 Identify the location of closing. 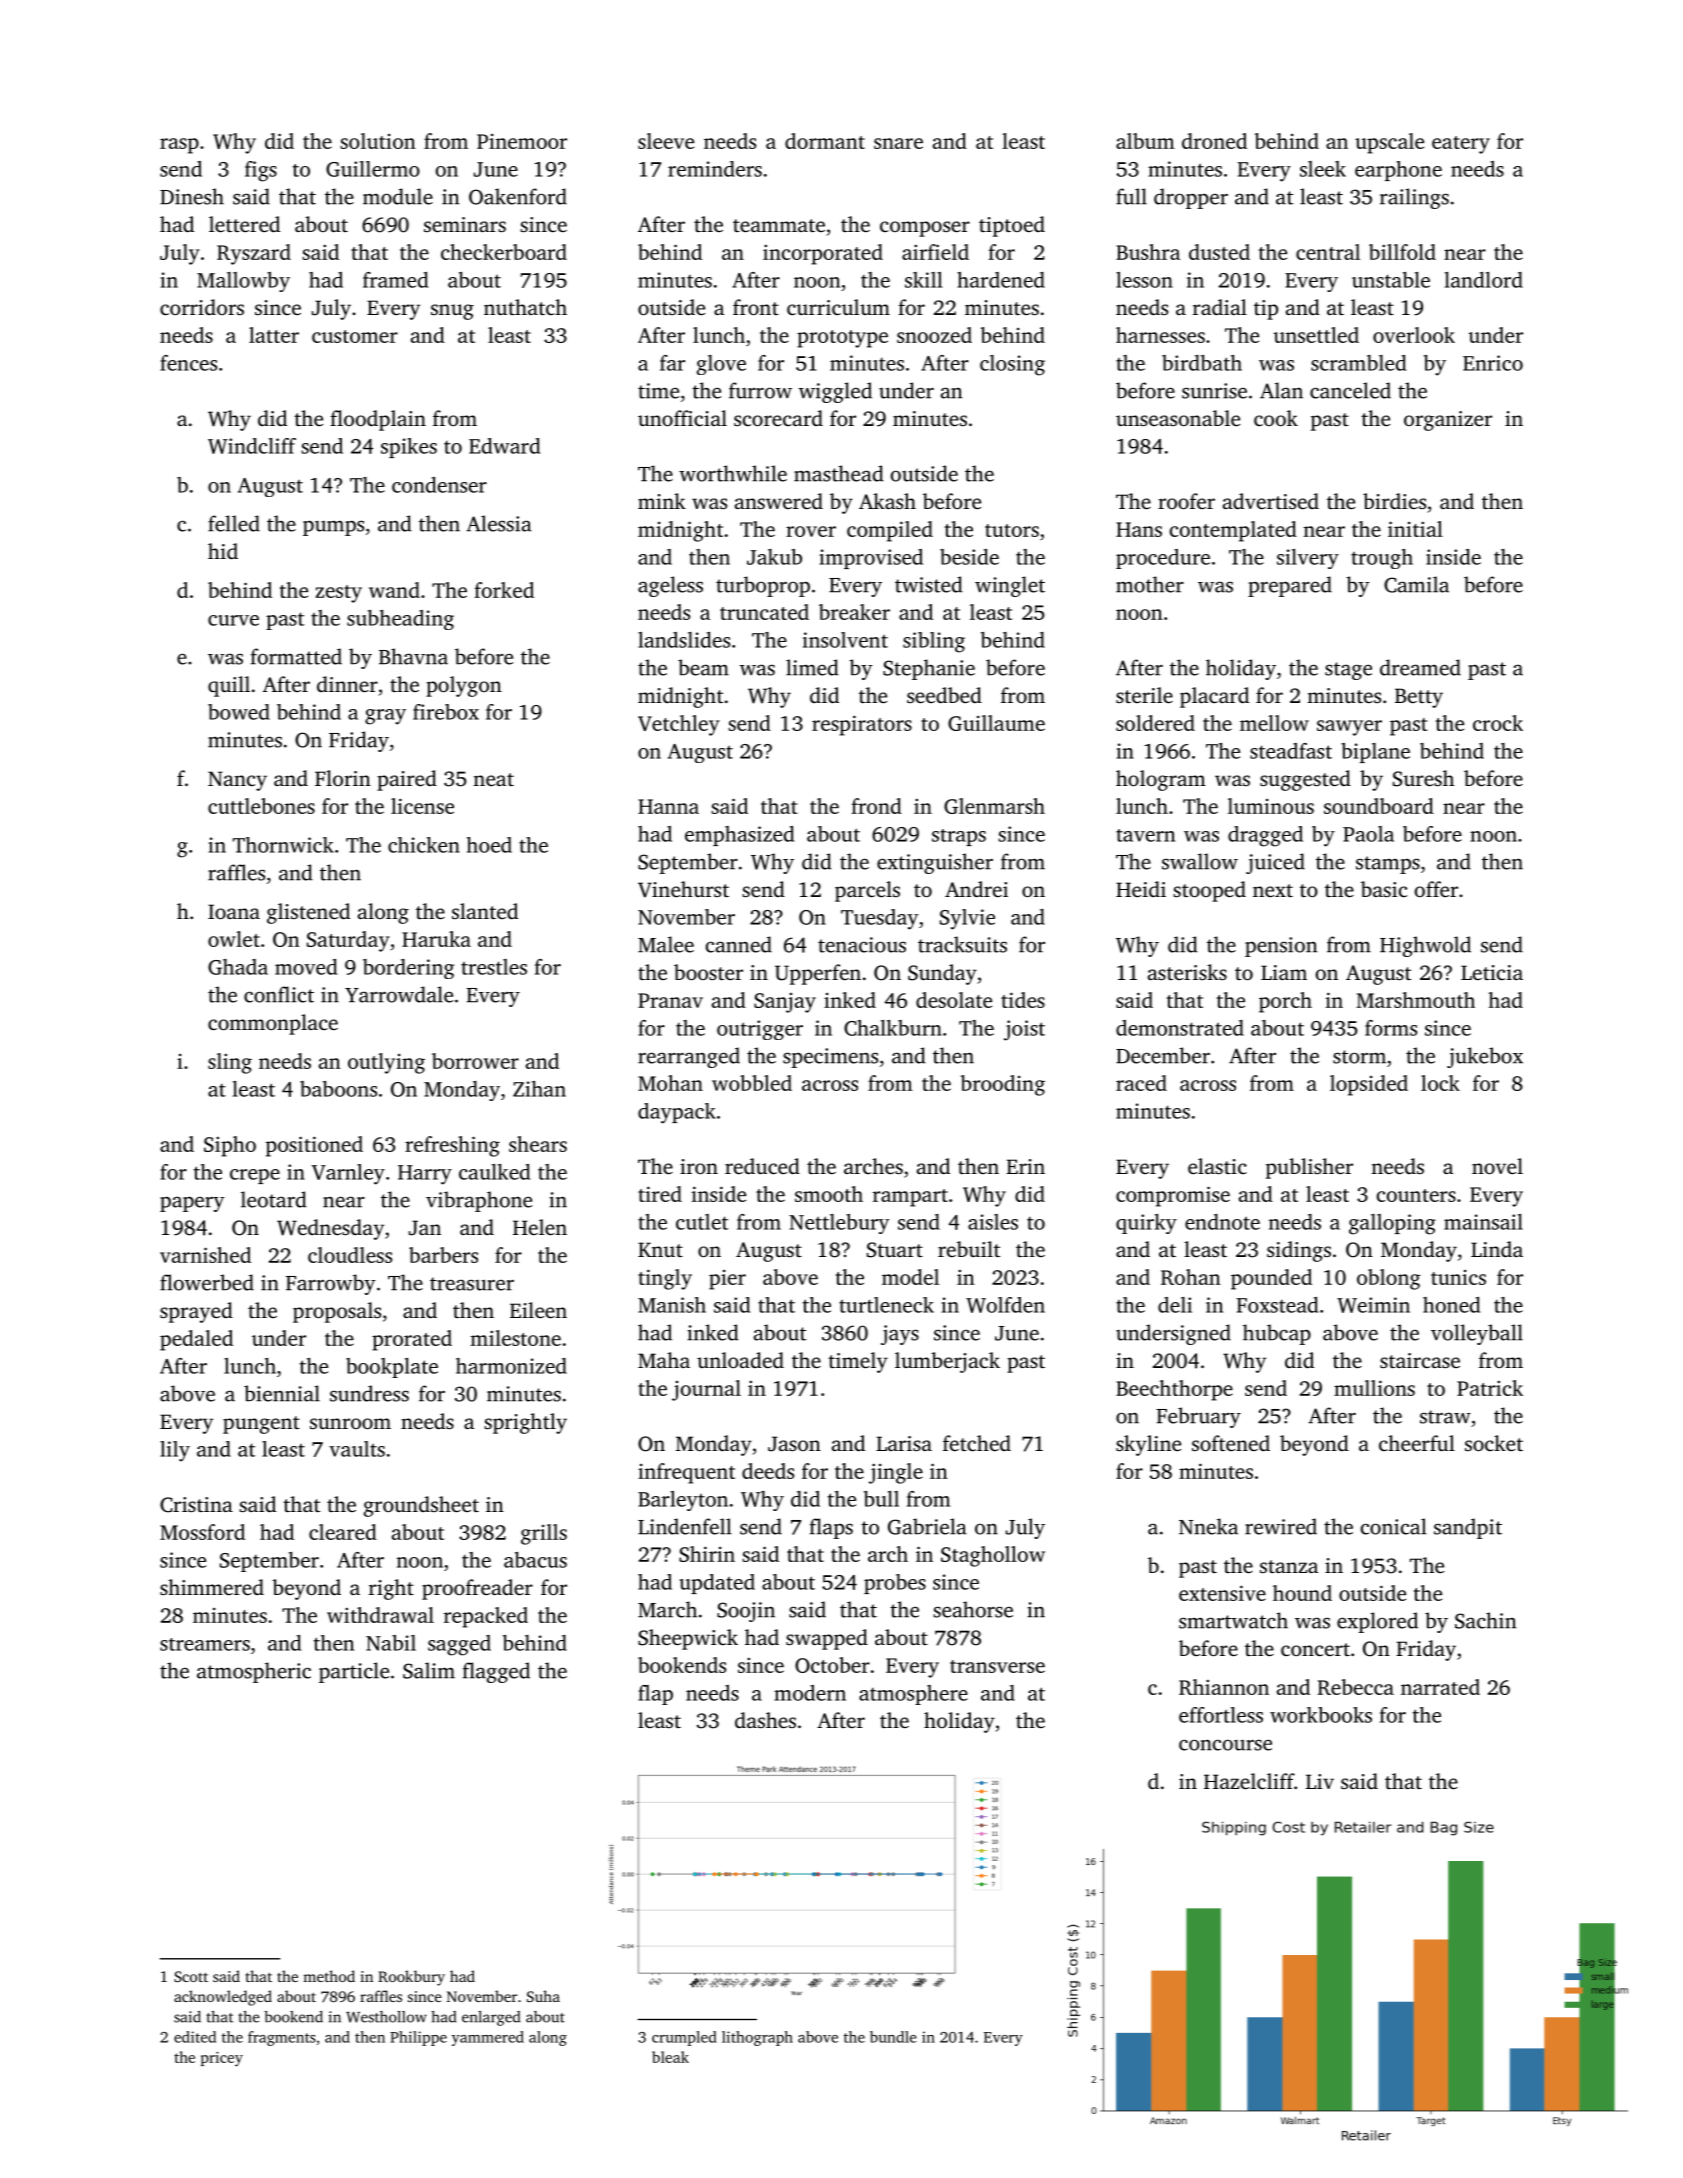
(1012, 365).
